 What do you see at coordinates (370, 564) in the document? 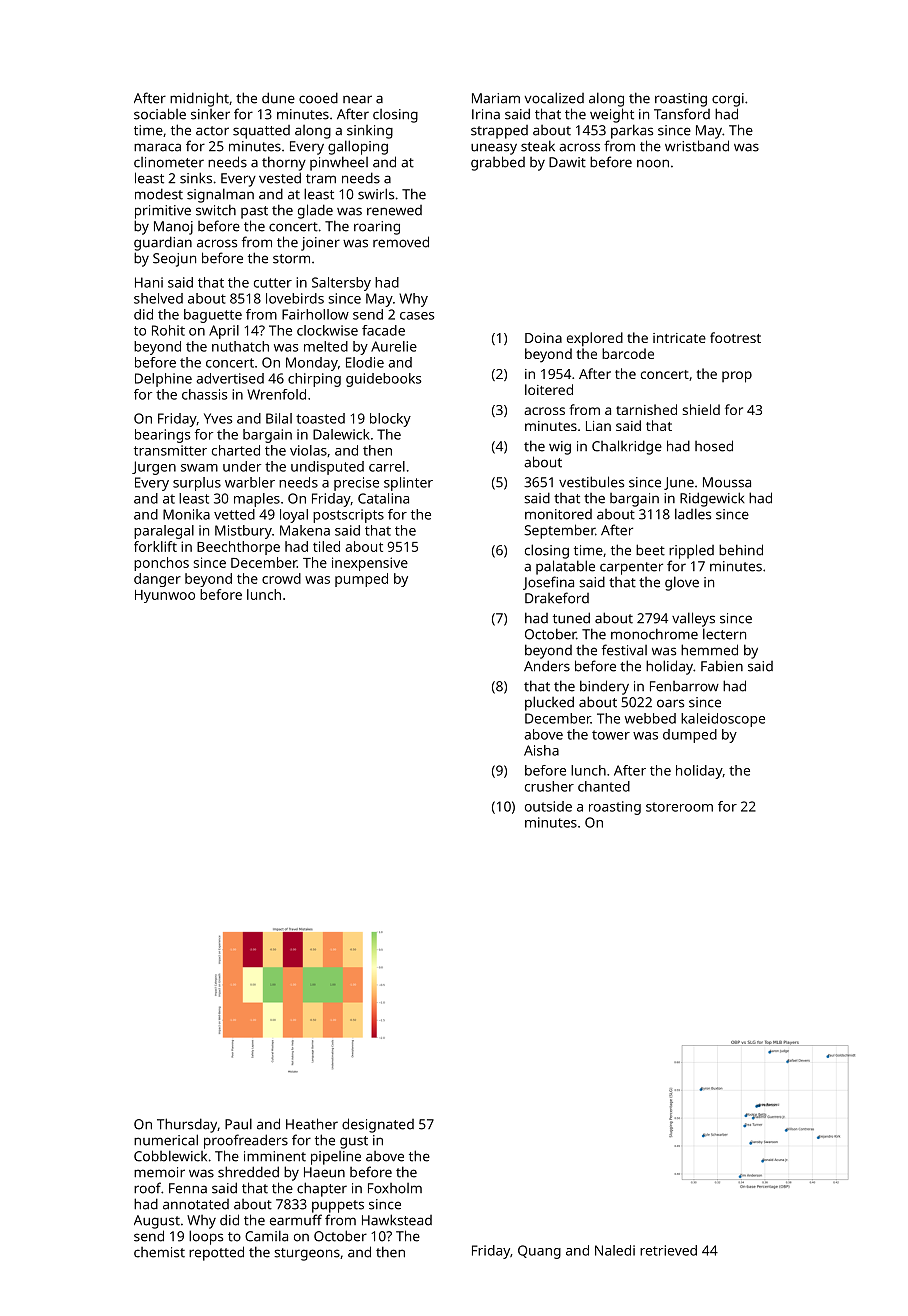
I see `inexpensive` at bounding box center [370, 564].
